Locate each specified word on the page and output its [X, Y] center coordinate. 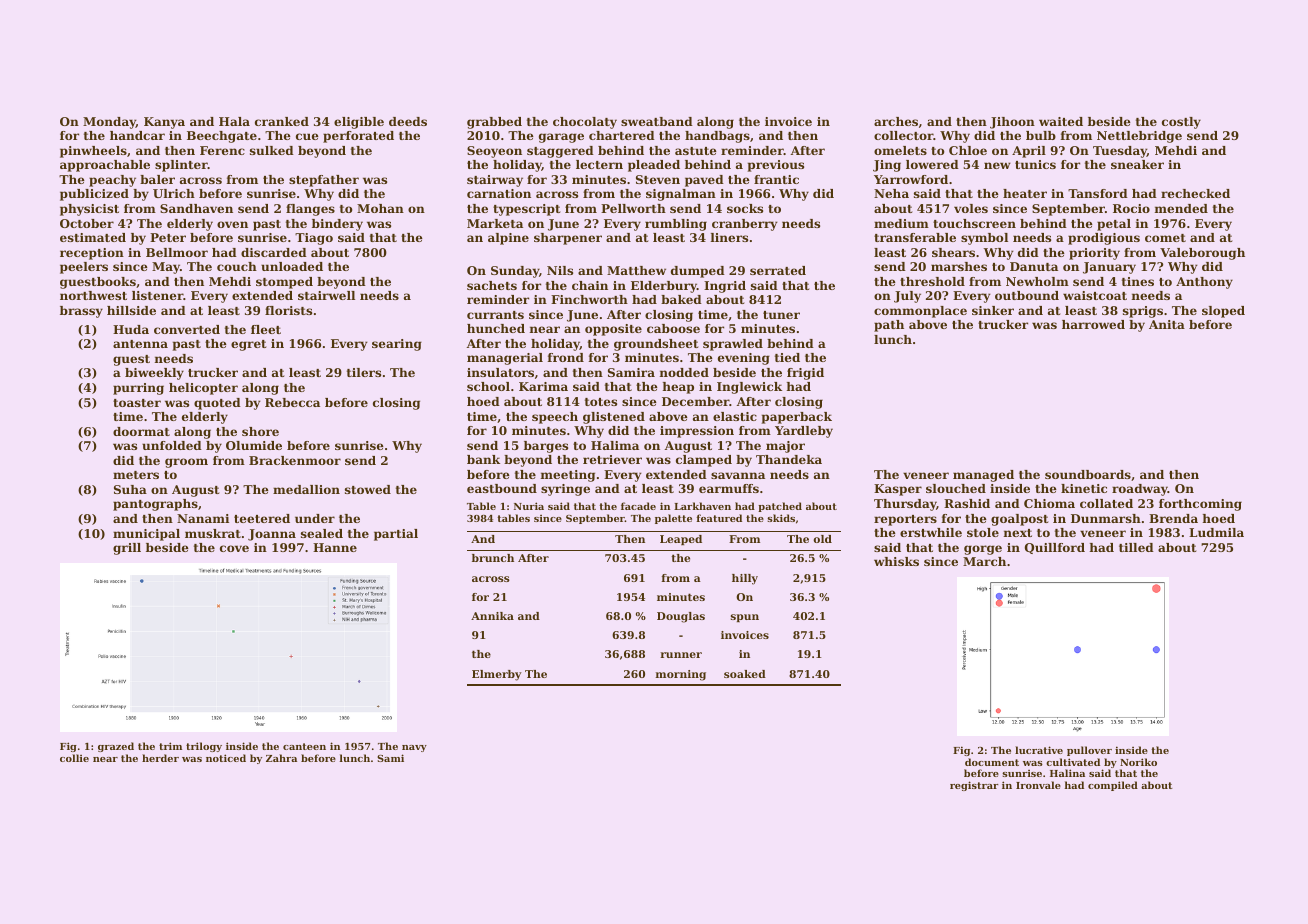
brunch [493, 558]
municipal [146, 535]
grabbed [494, 123]
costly [1181, 123]
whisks [896, 561]
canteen [304, 746]
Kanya [164, 123]
